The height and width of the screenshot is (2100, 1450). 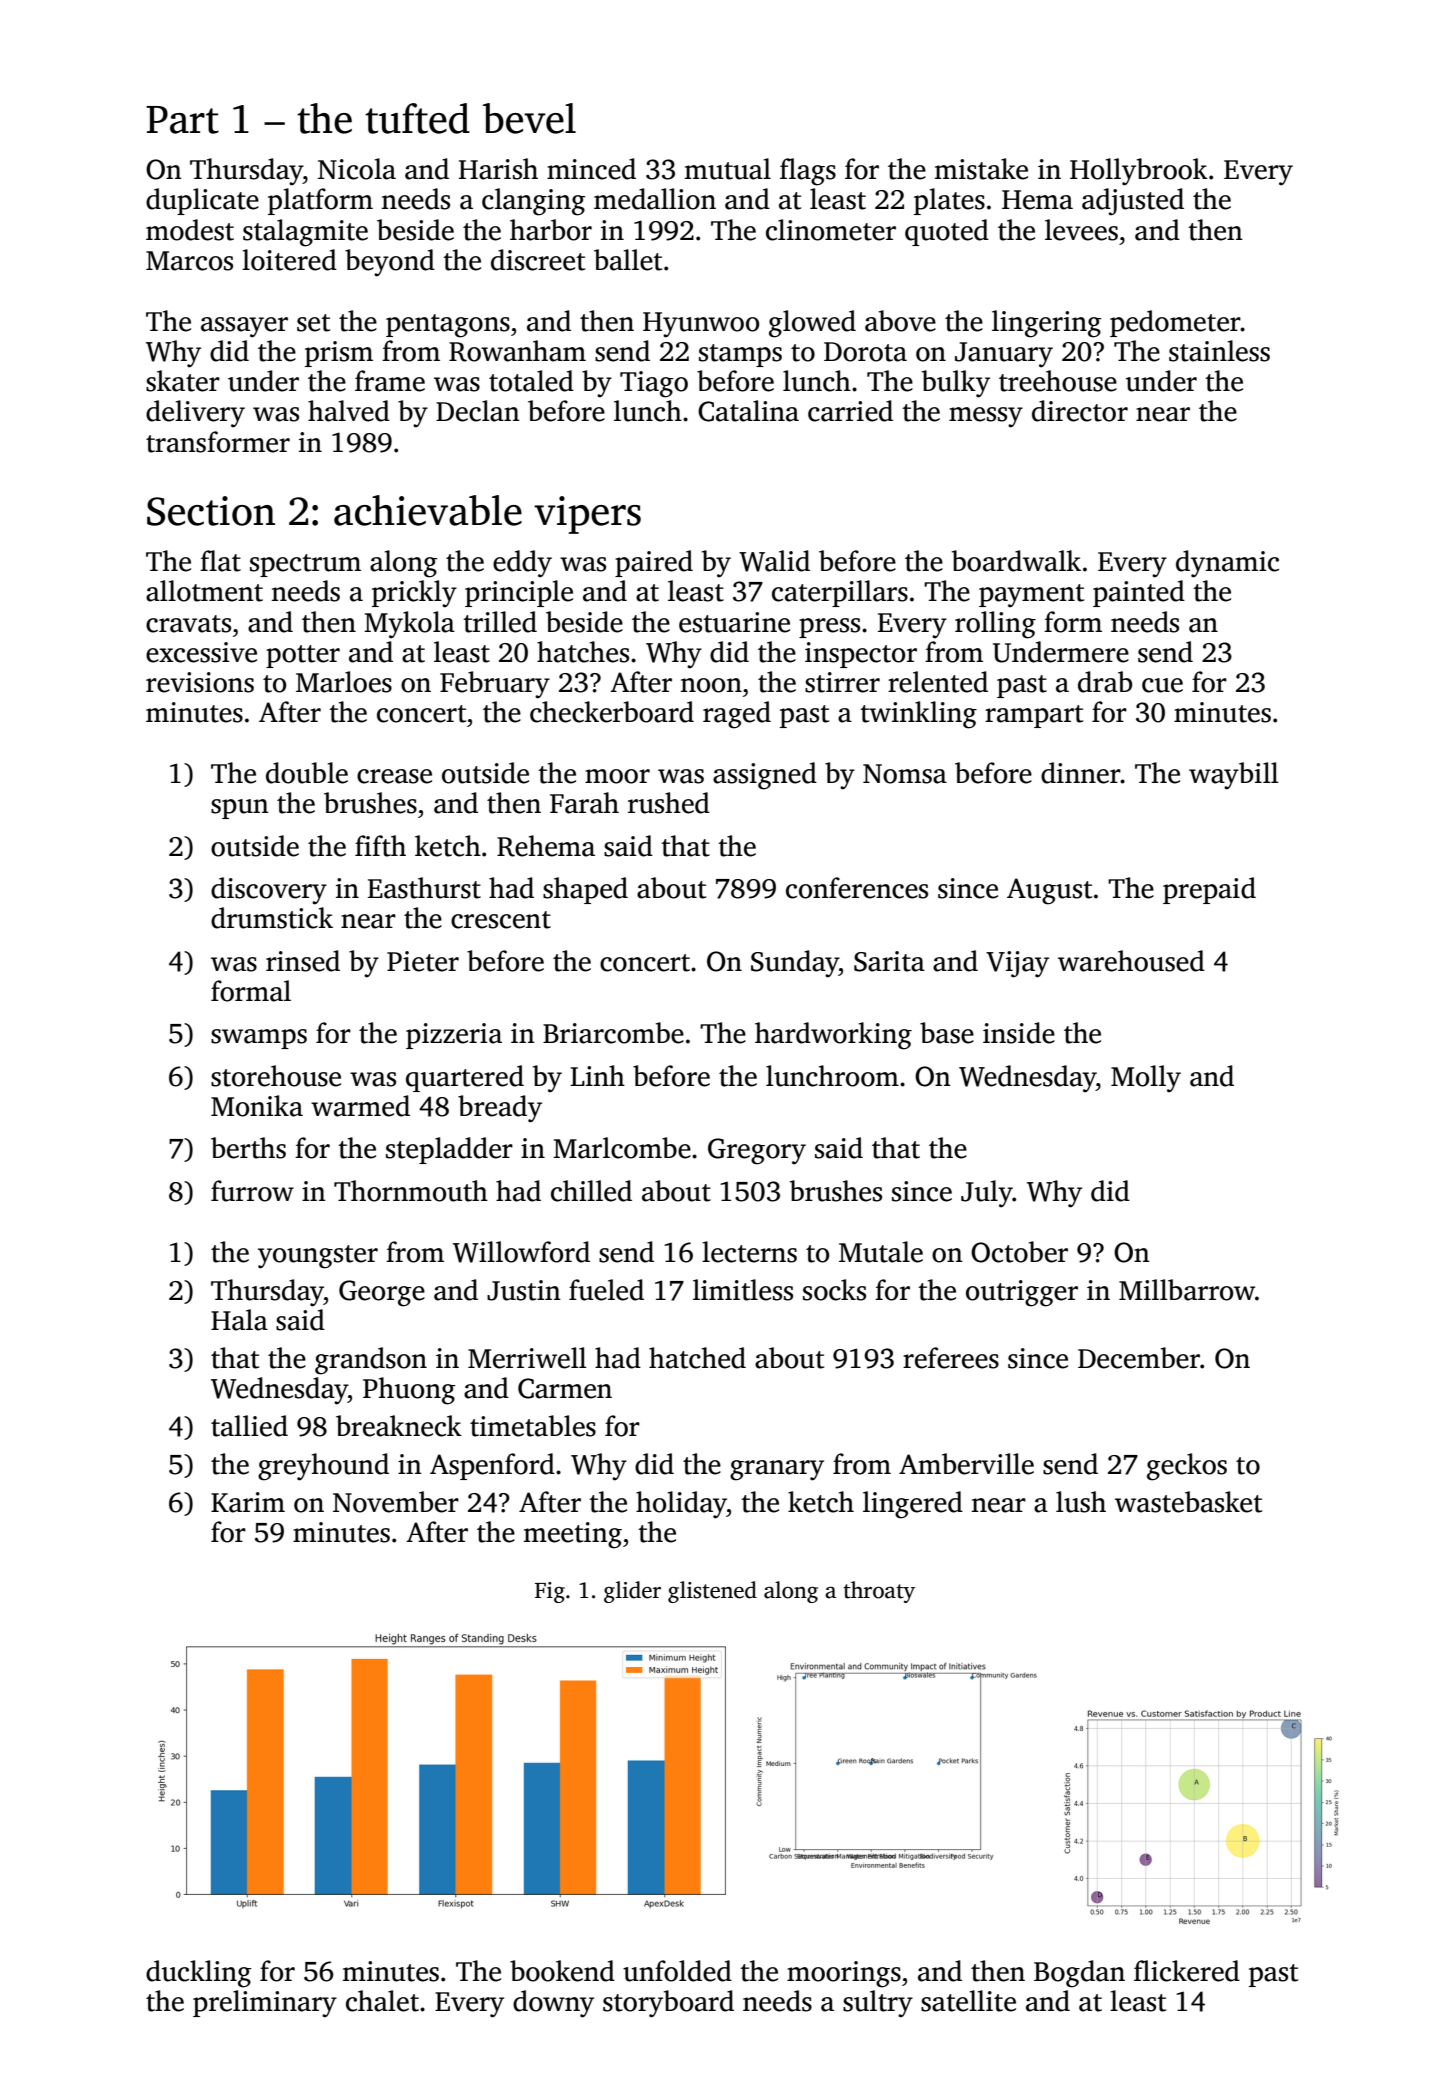 What do you see at coordinates (553, 2004) in the screenshot?
I see `downy` at bounding box center [553, 2004].
